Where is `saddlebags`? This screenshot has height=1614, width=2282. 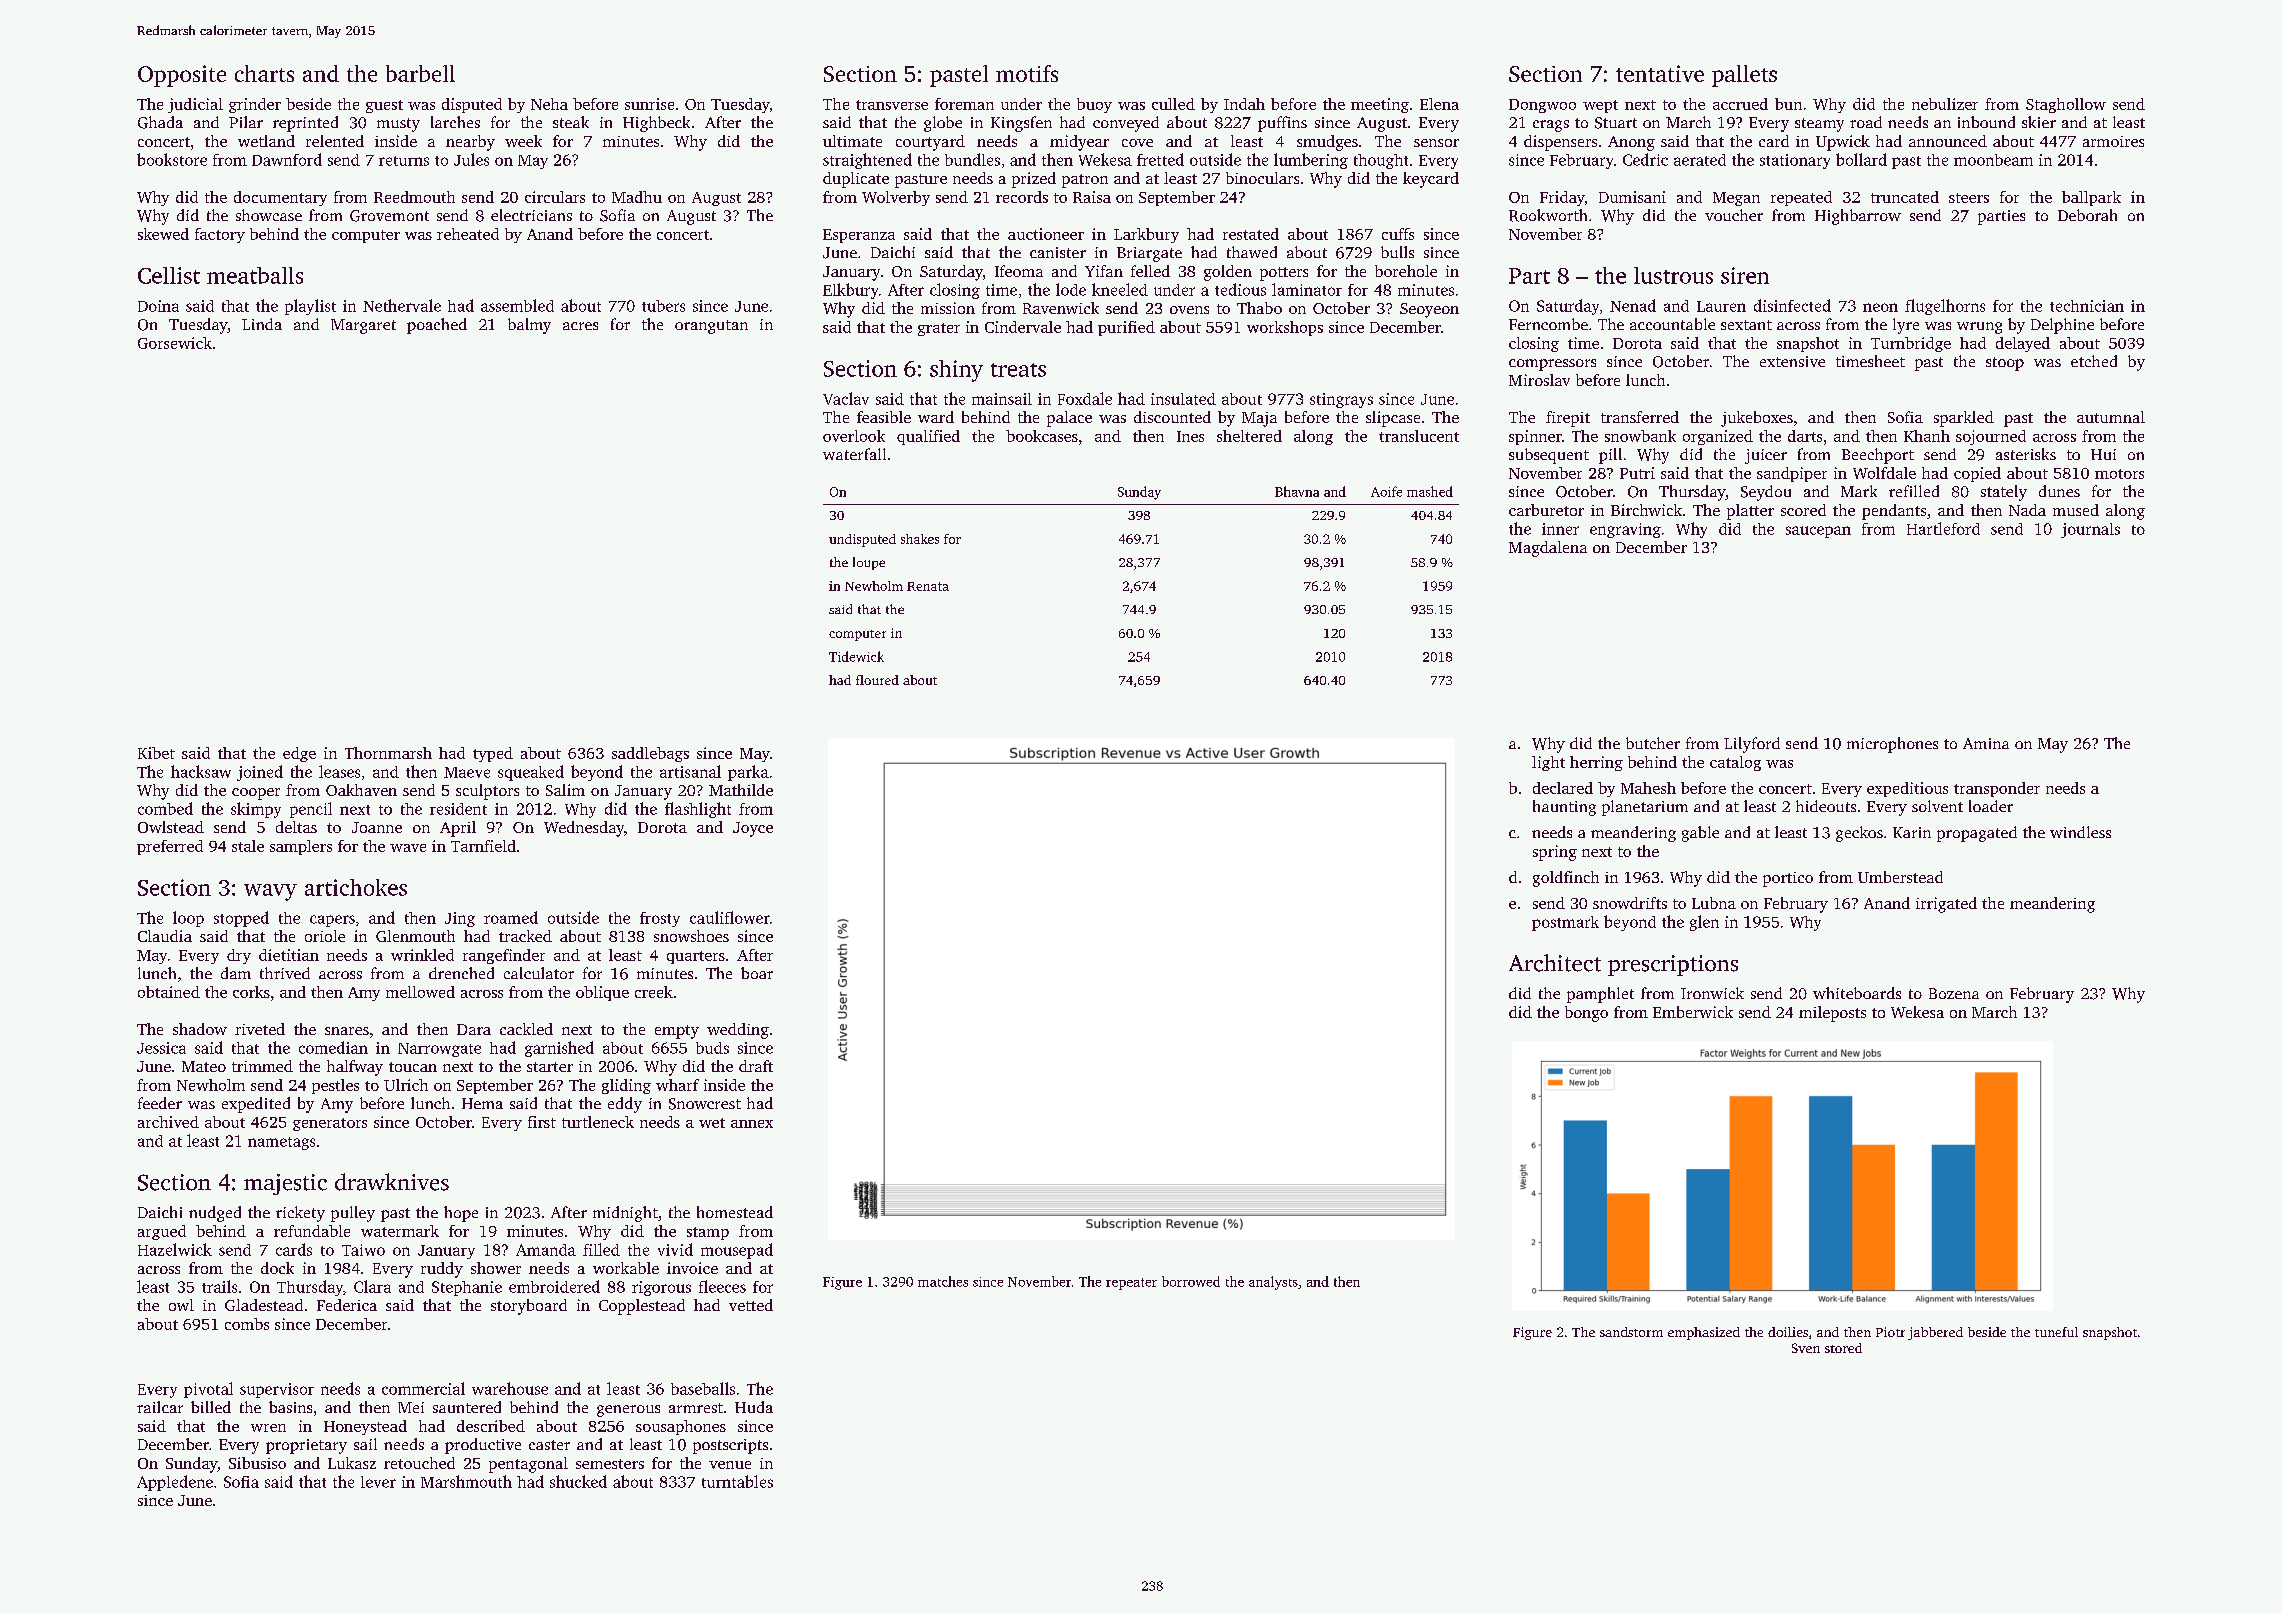
saddlebags is located at coordinates (650, 754).
